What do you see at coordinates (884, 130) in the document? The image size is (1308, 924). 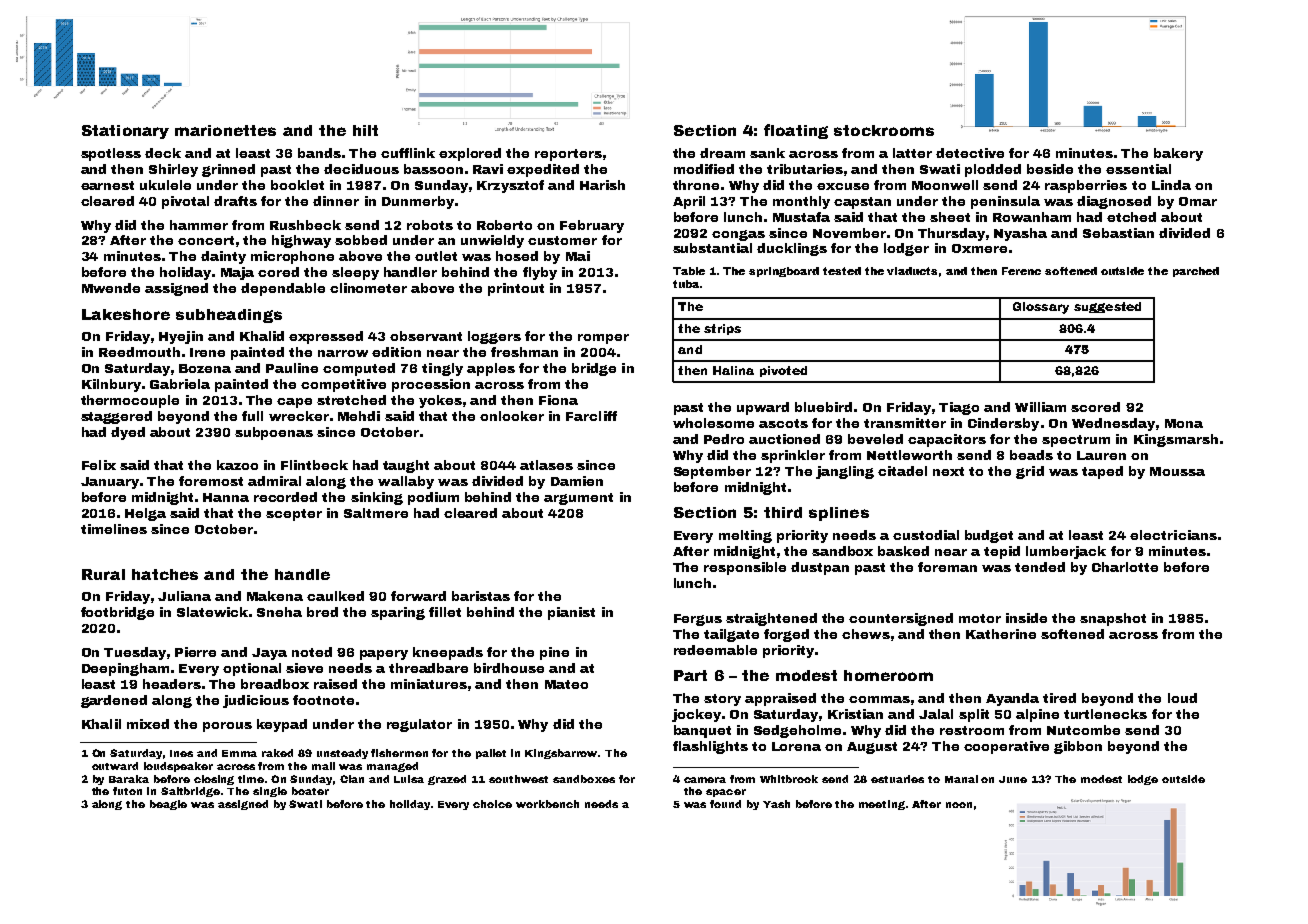 I see `stockrooms` at bounding box center [884, 130].
